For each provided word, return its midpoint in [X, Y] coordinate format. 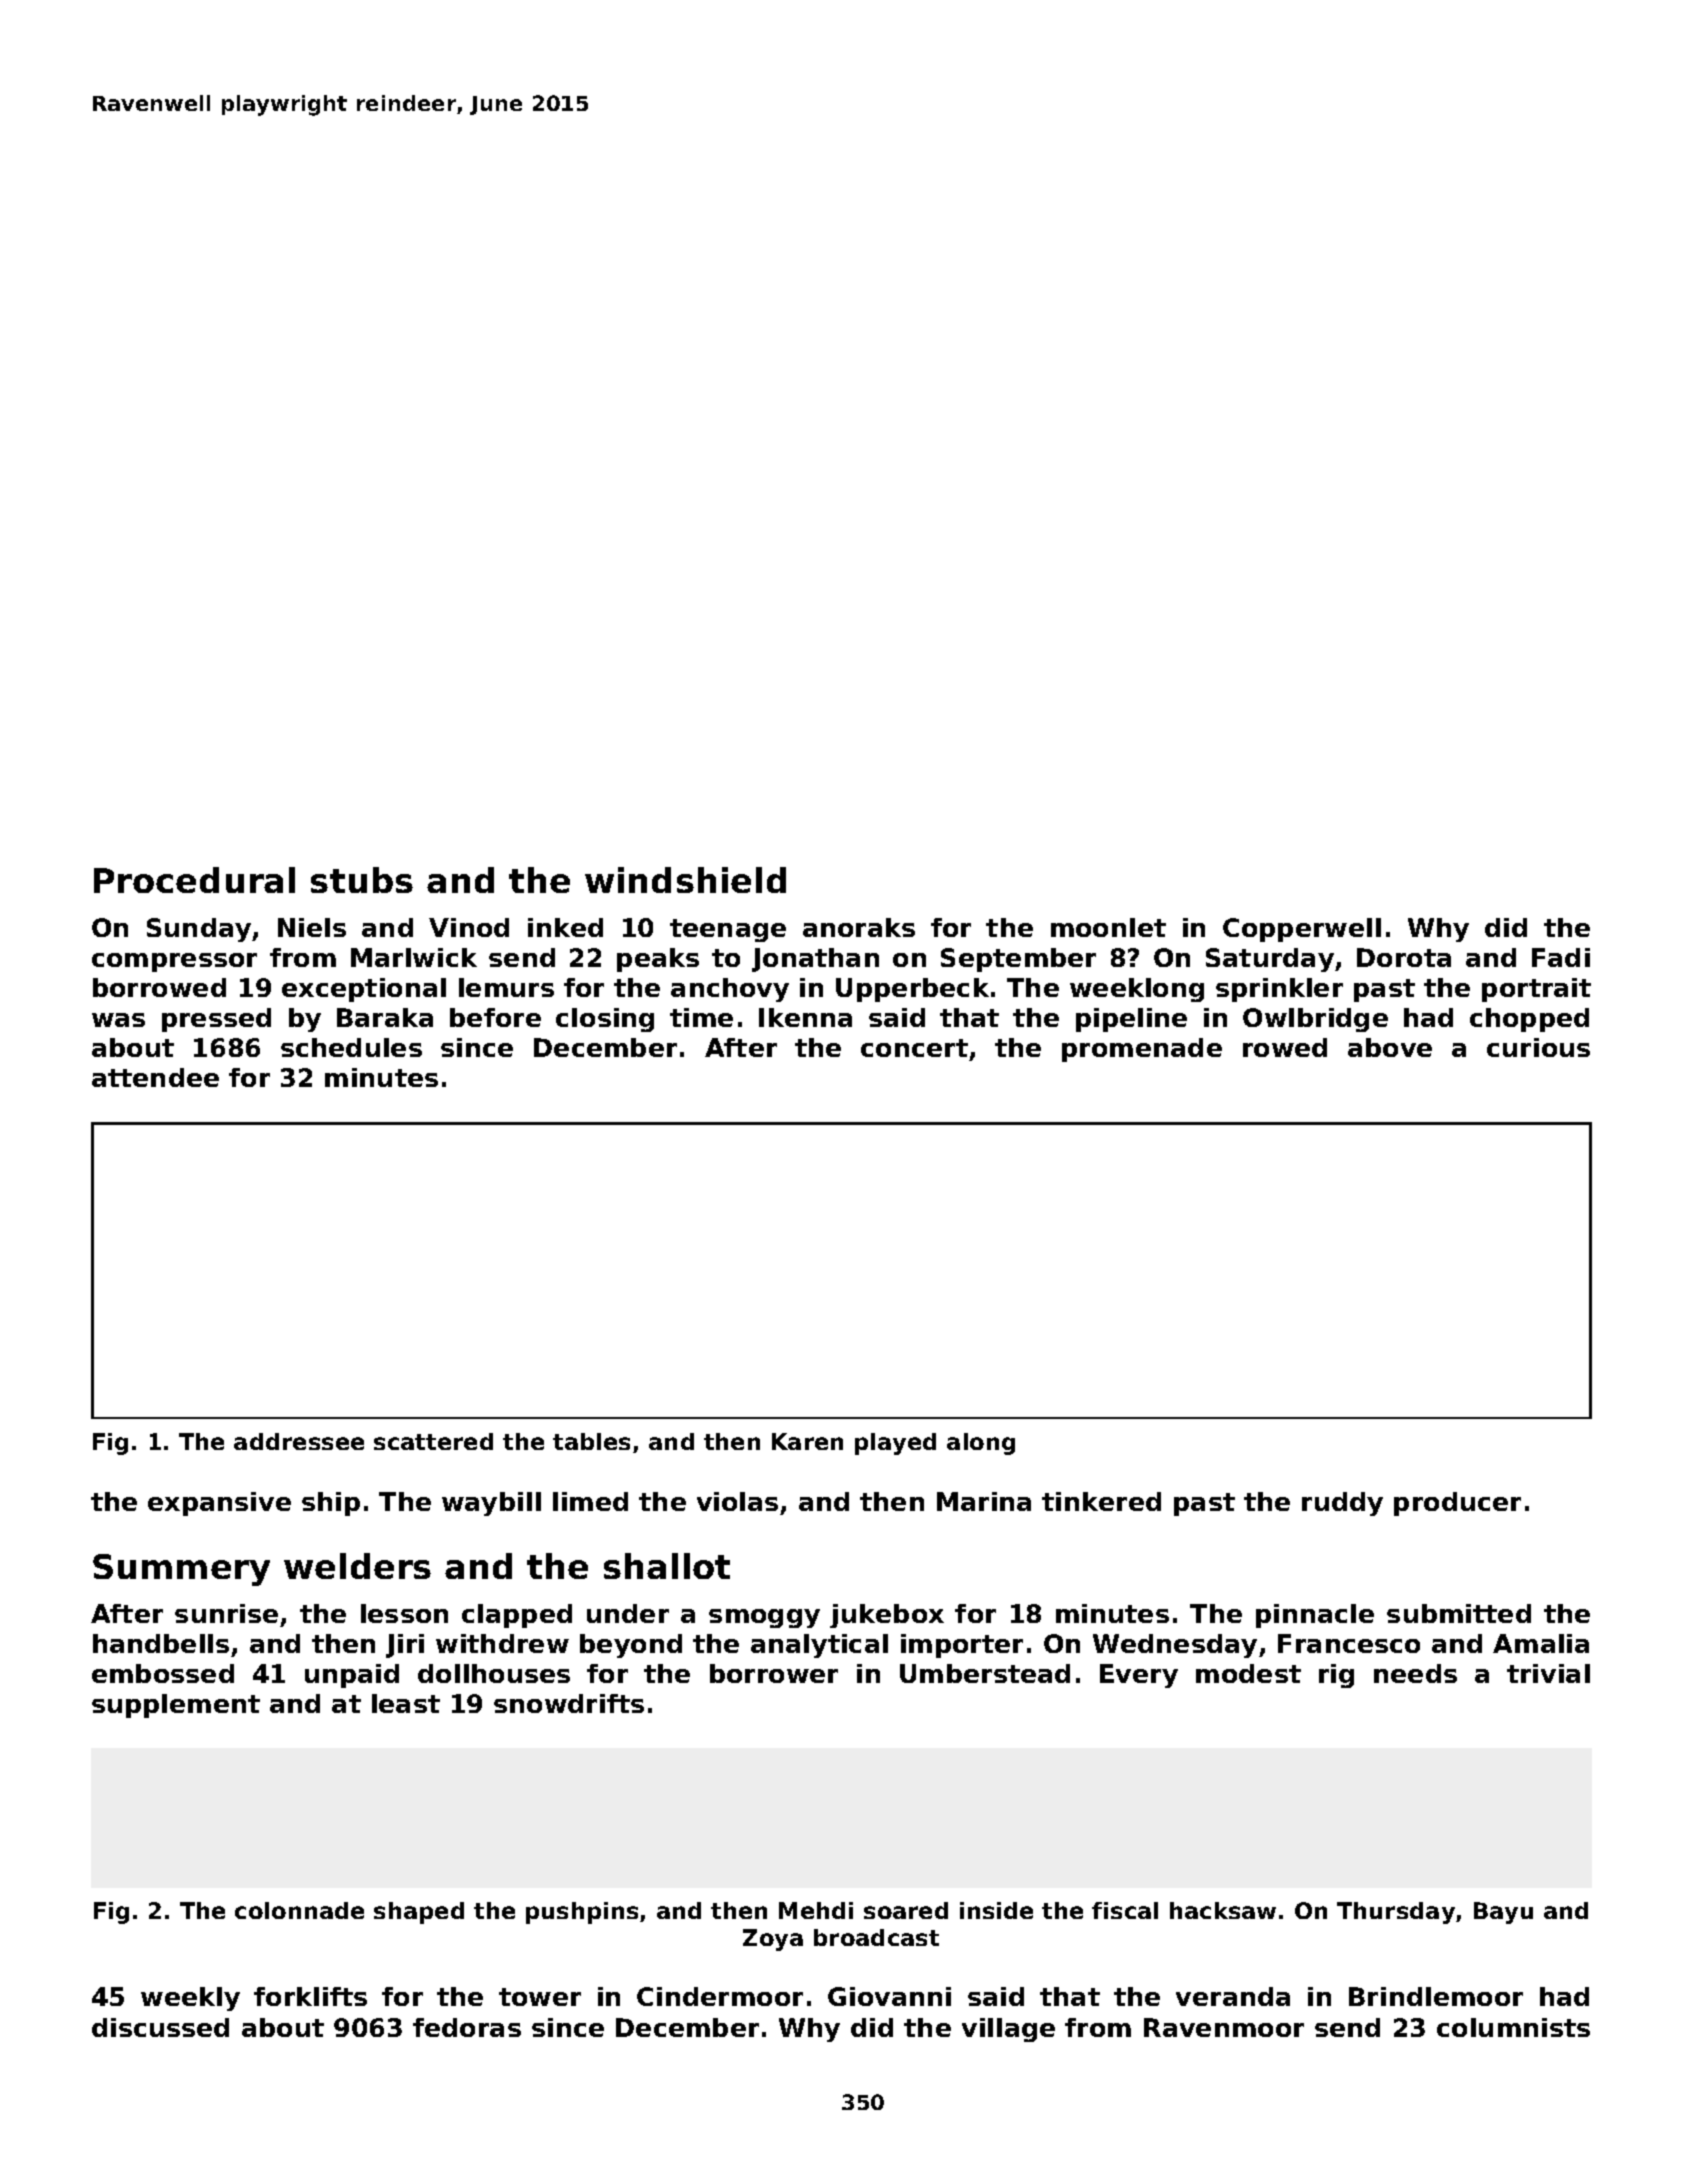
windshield [685, 880]
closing [605, 1020]
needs [1415, 1673]
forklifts [310, 1996]
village [1008, 2030]
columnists [1513, 2027]
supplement [176, 1706]
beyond [631, 1646]
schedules [351, 1047]
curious [1538, 1047]
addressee [299, 1441]
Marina [984, 1501]
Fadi [1561, 957]
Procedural [194, 880]
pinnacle [1315, 1616]
